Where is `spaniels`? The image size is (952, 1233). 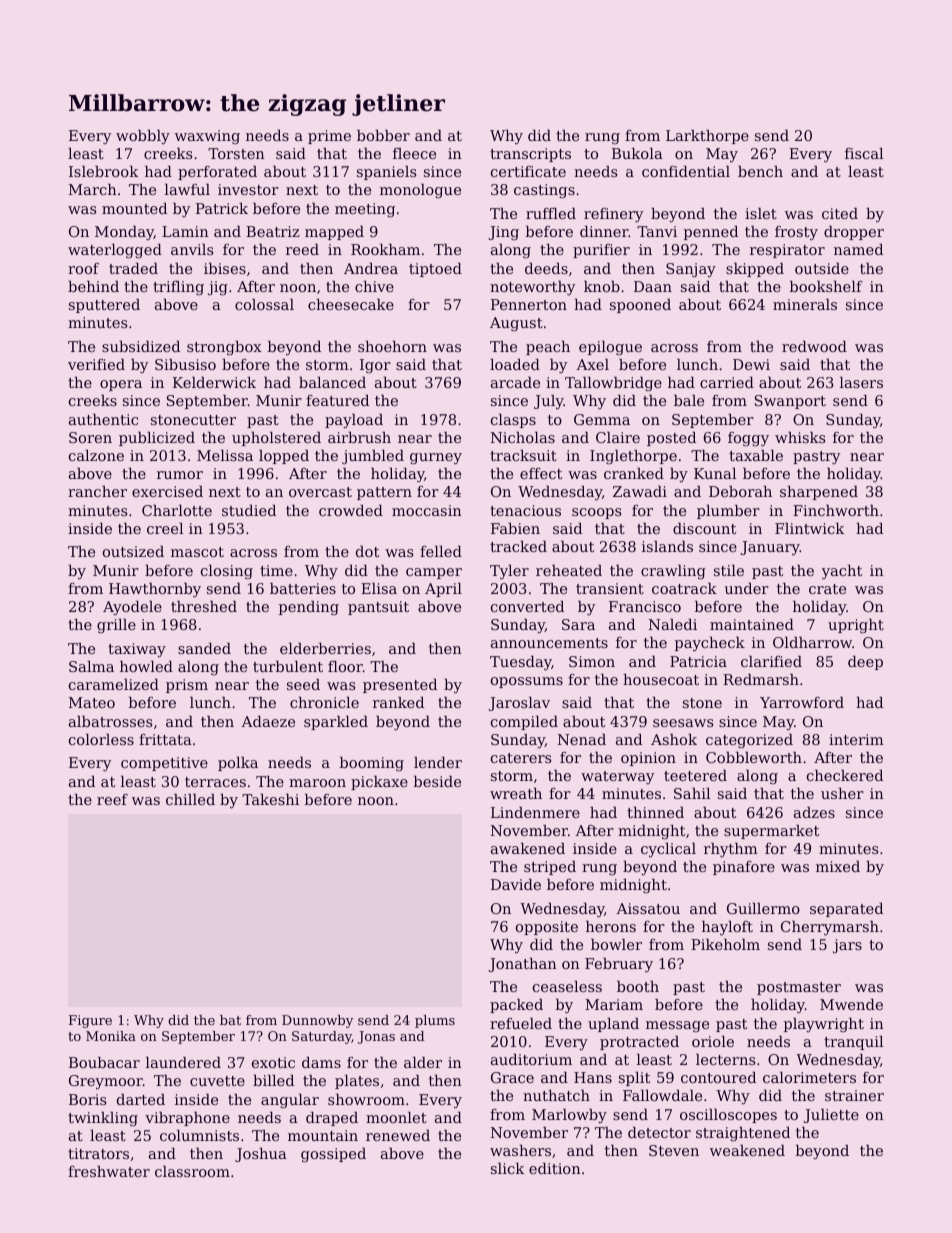
spaniels is located at coordinates (386, 173).
